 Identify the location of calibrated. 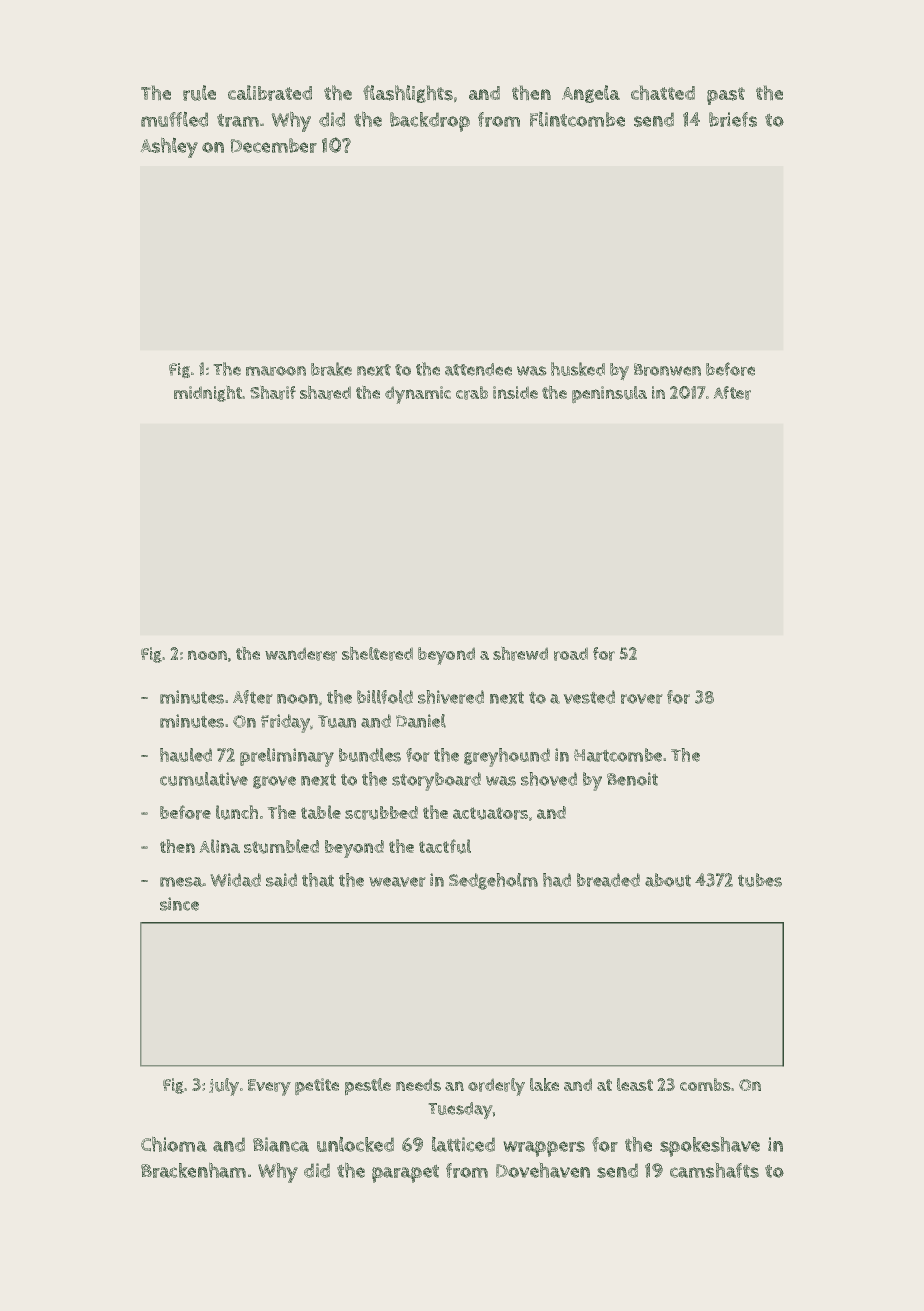
(270, 93).
